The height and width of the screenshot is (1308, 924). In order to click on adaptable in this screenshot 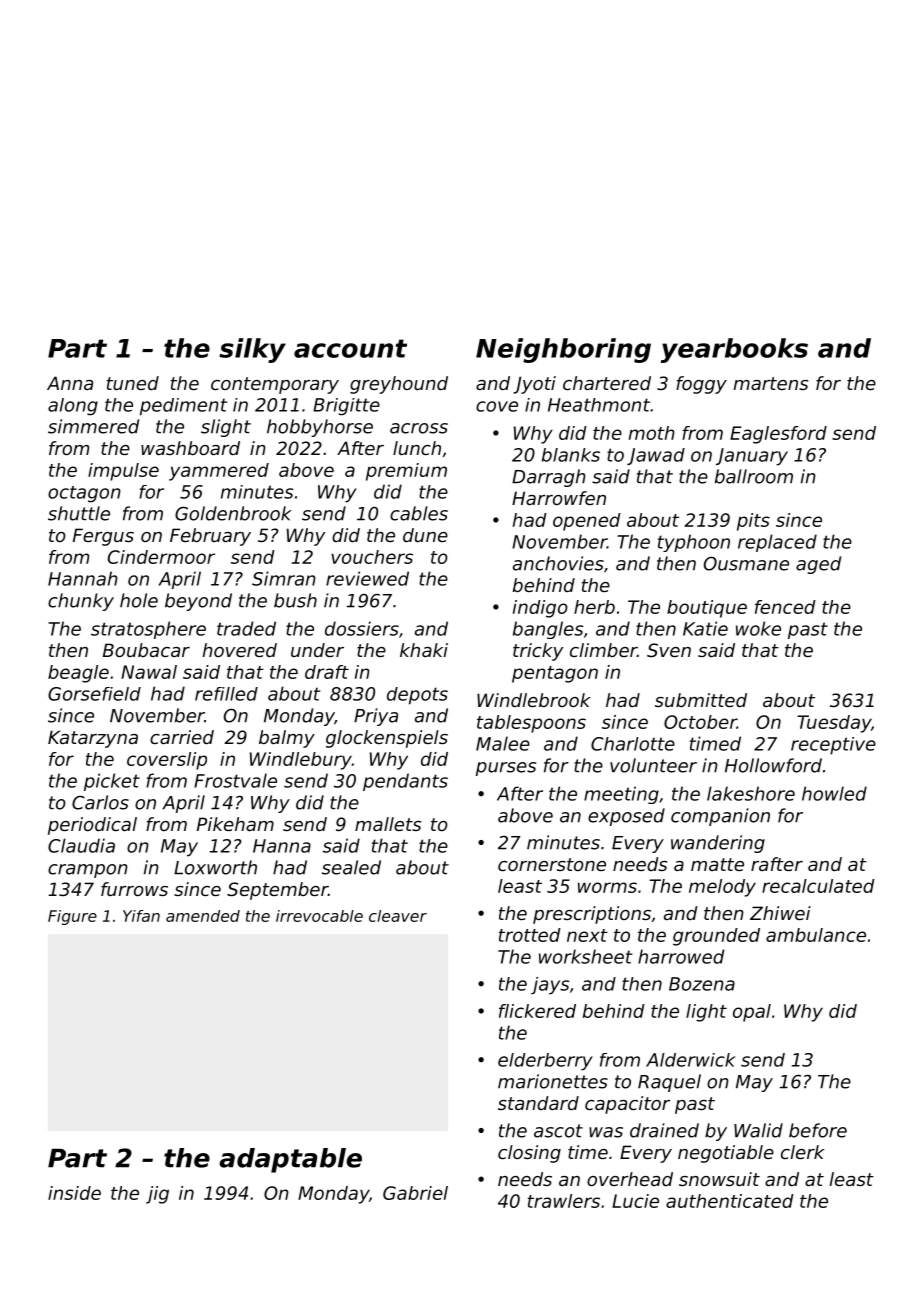, I will do `click(290, 1160)`.
